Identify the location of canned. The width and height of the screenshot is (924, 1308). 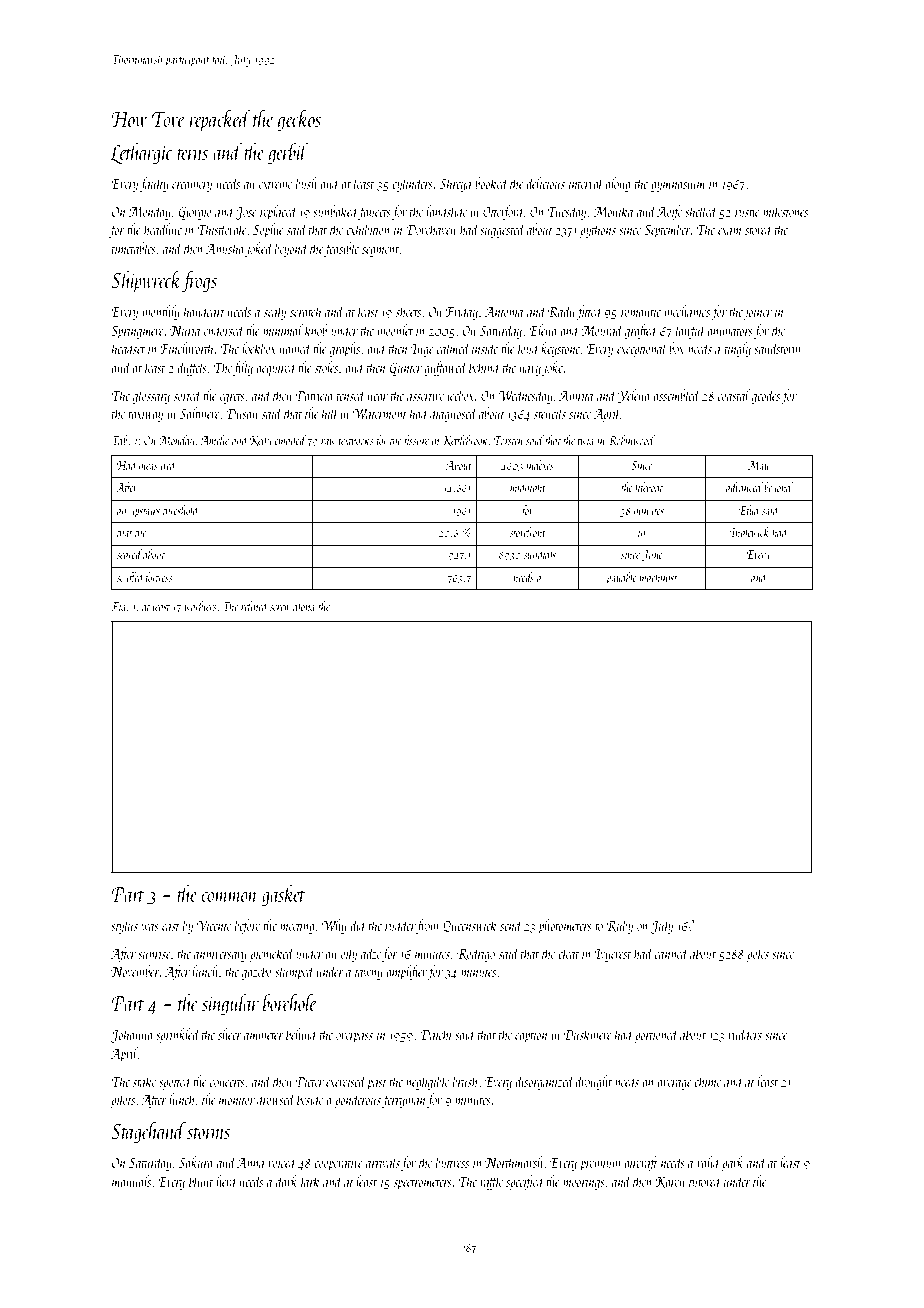
(672, 953).
